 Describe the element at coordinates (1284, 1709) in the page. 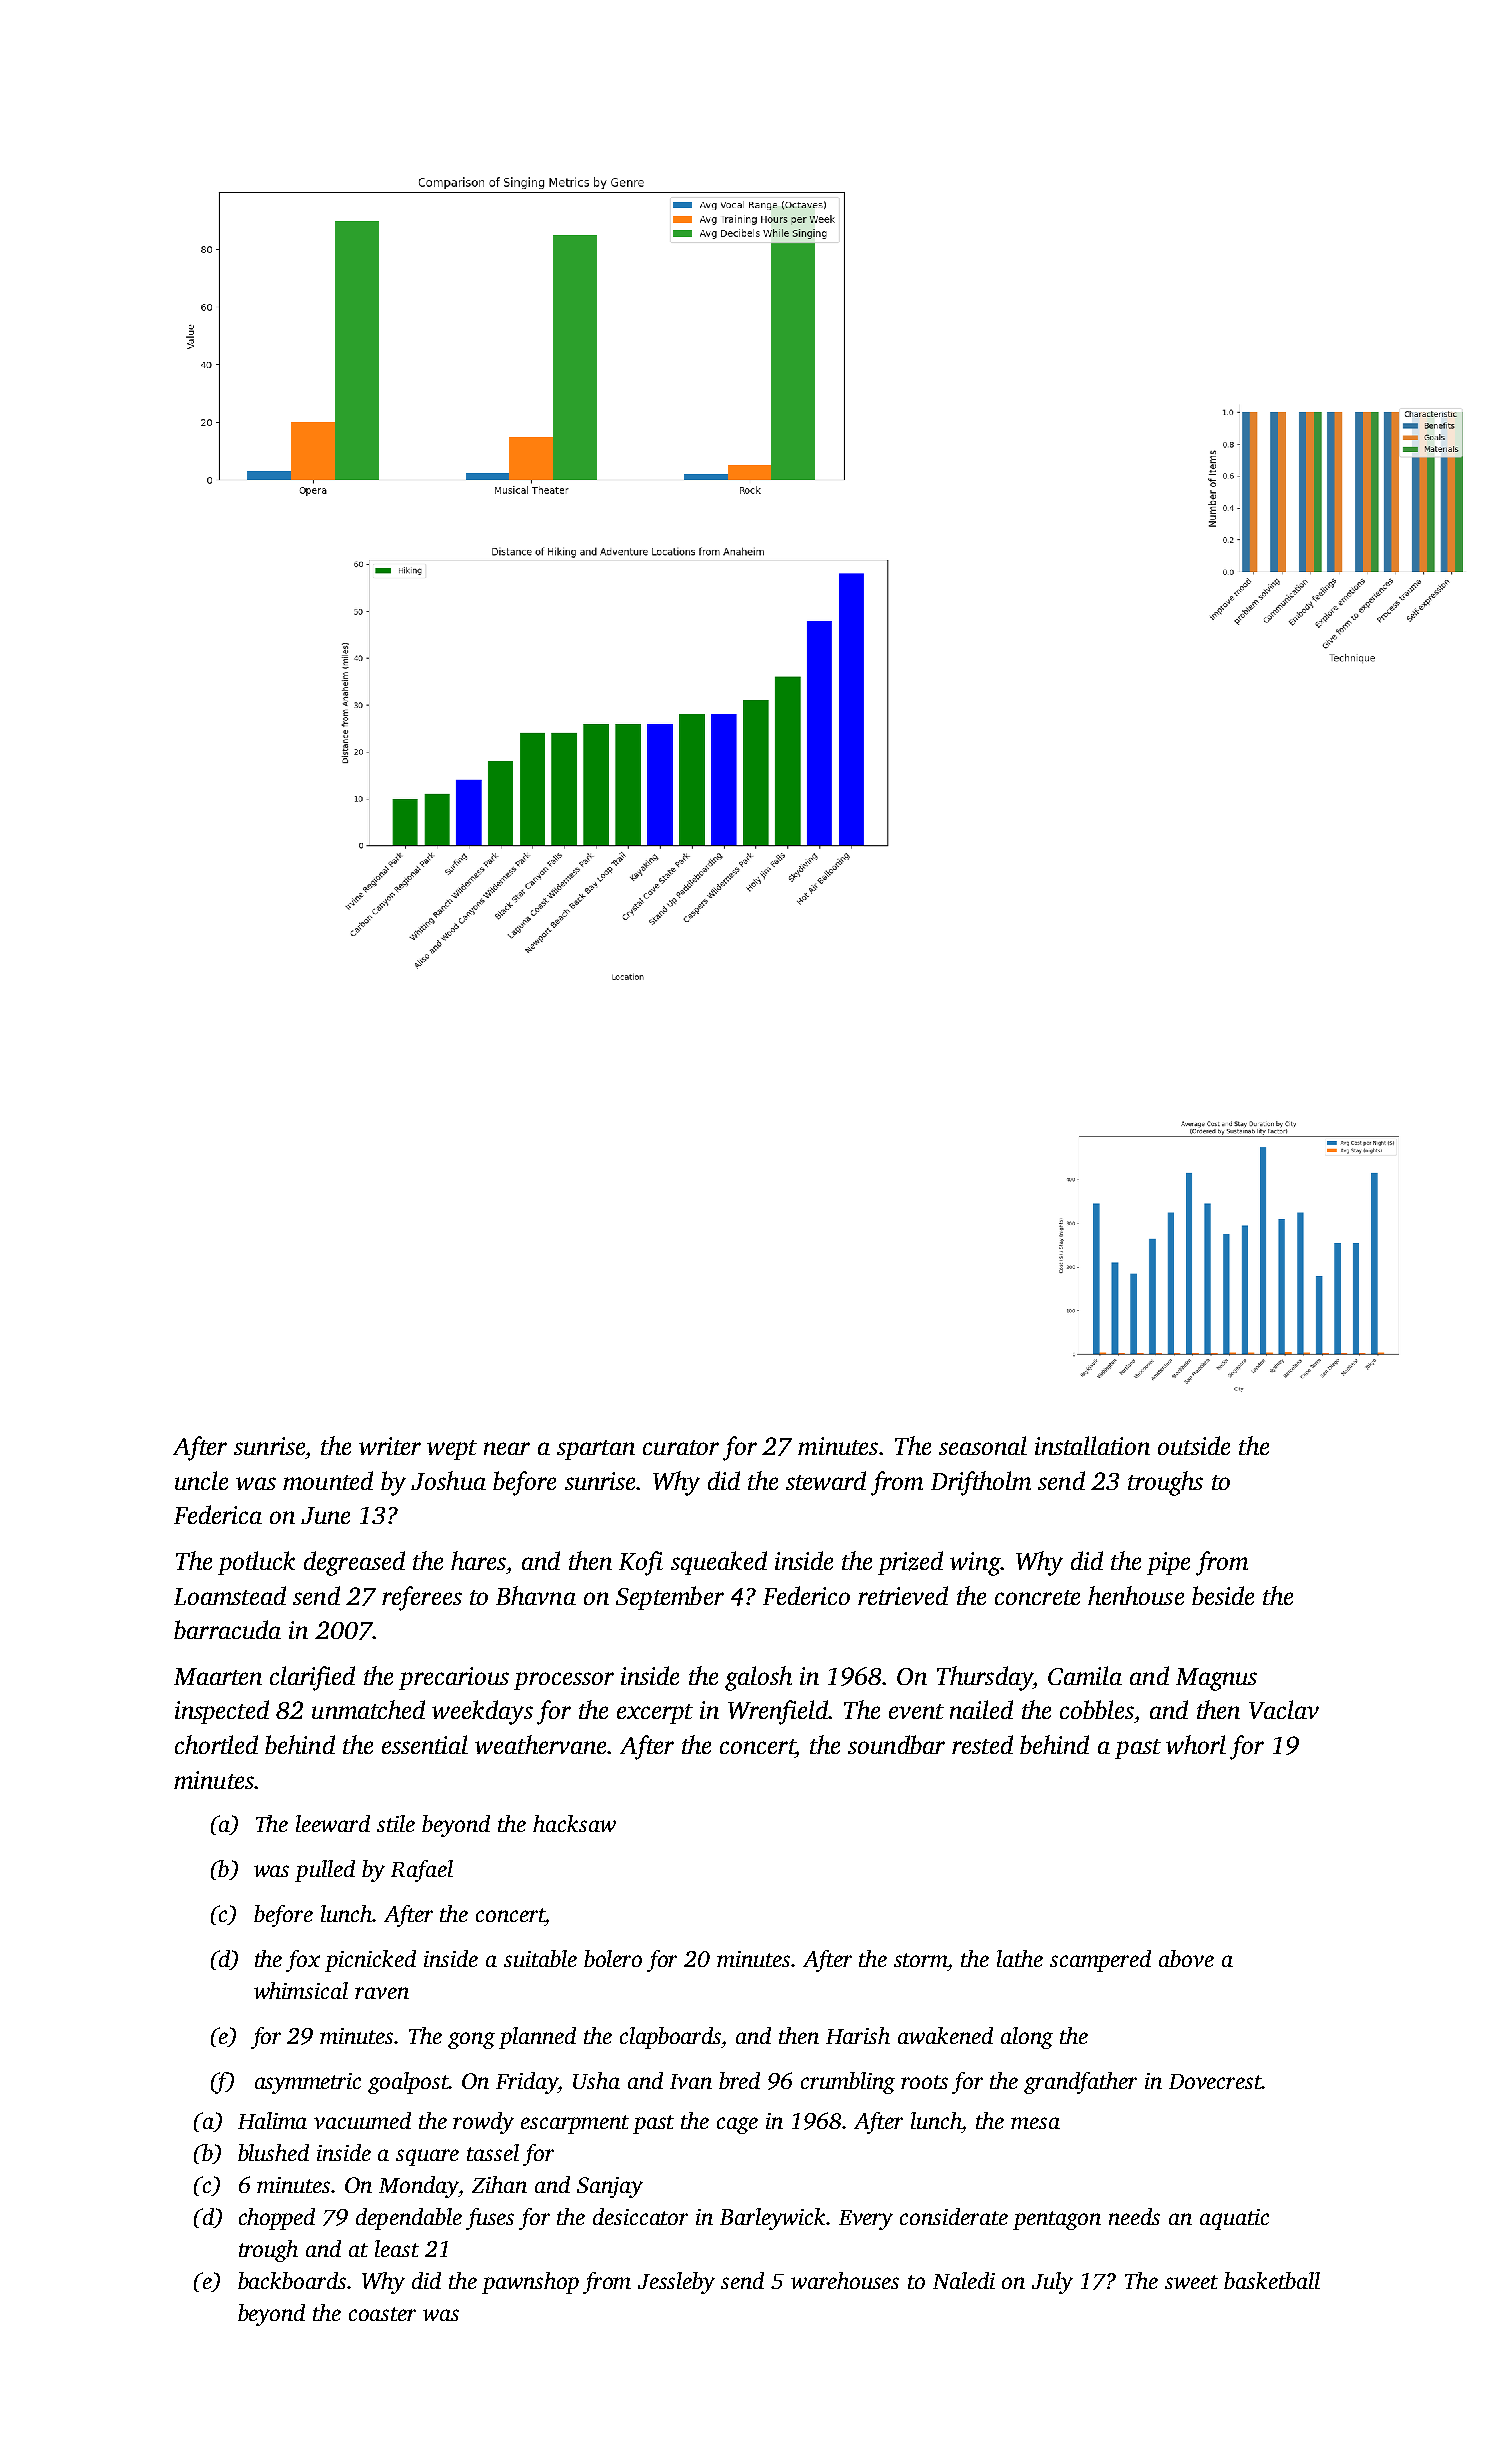

I see `Vaclav` at that location.
